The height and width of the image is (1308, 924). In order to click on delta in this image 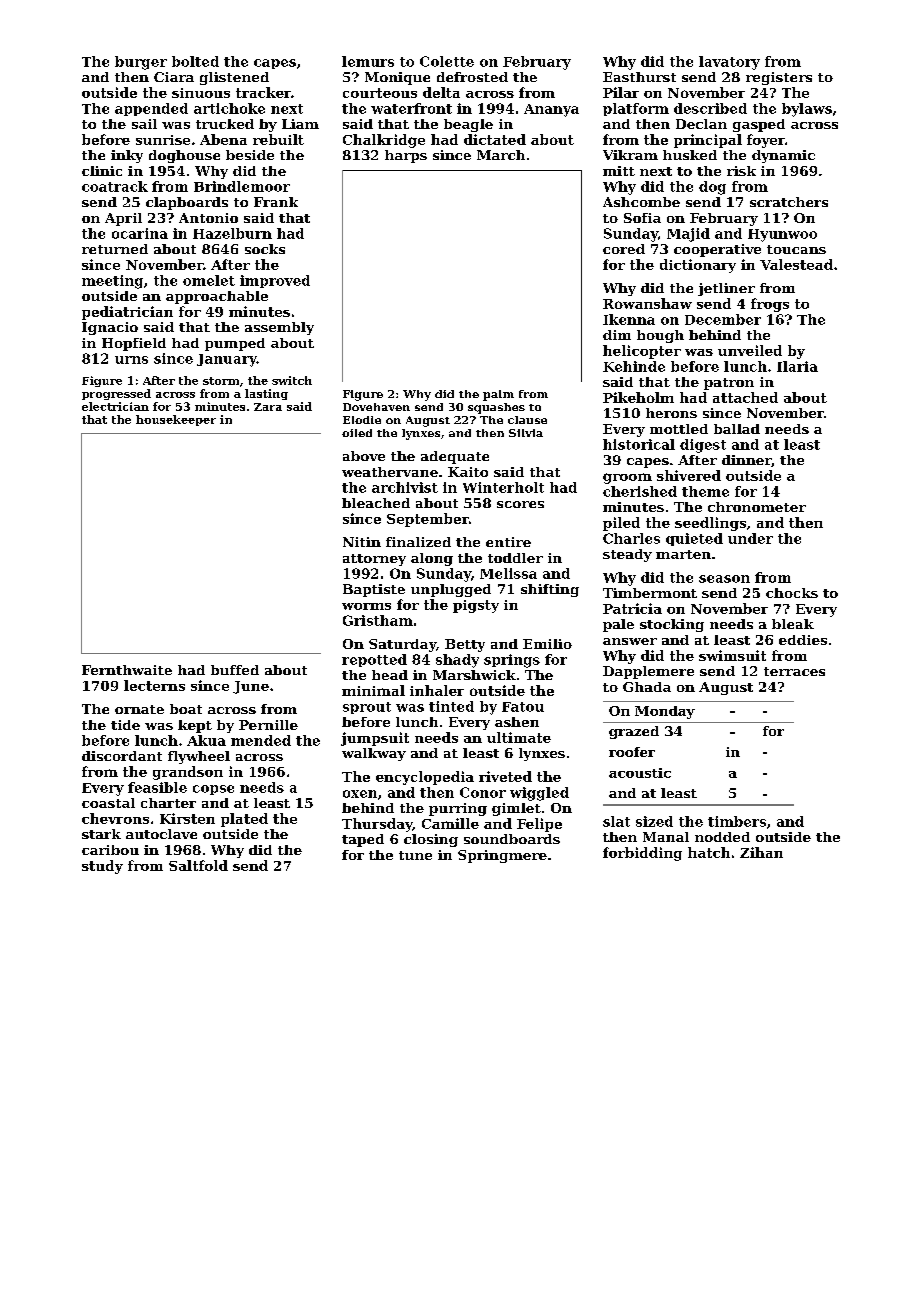, I will do `click(441, 92)`.
